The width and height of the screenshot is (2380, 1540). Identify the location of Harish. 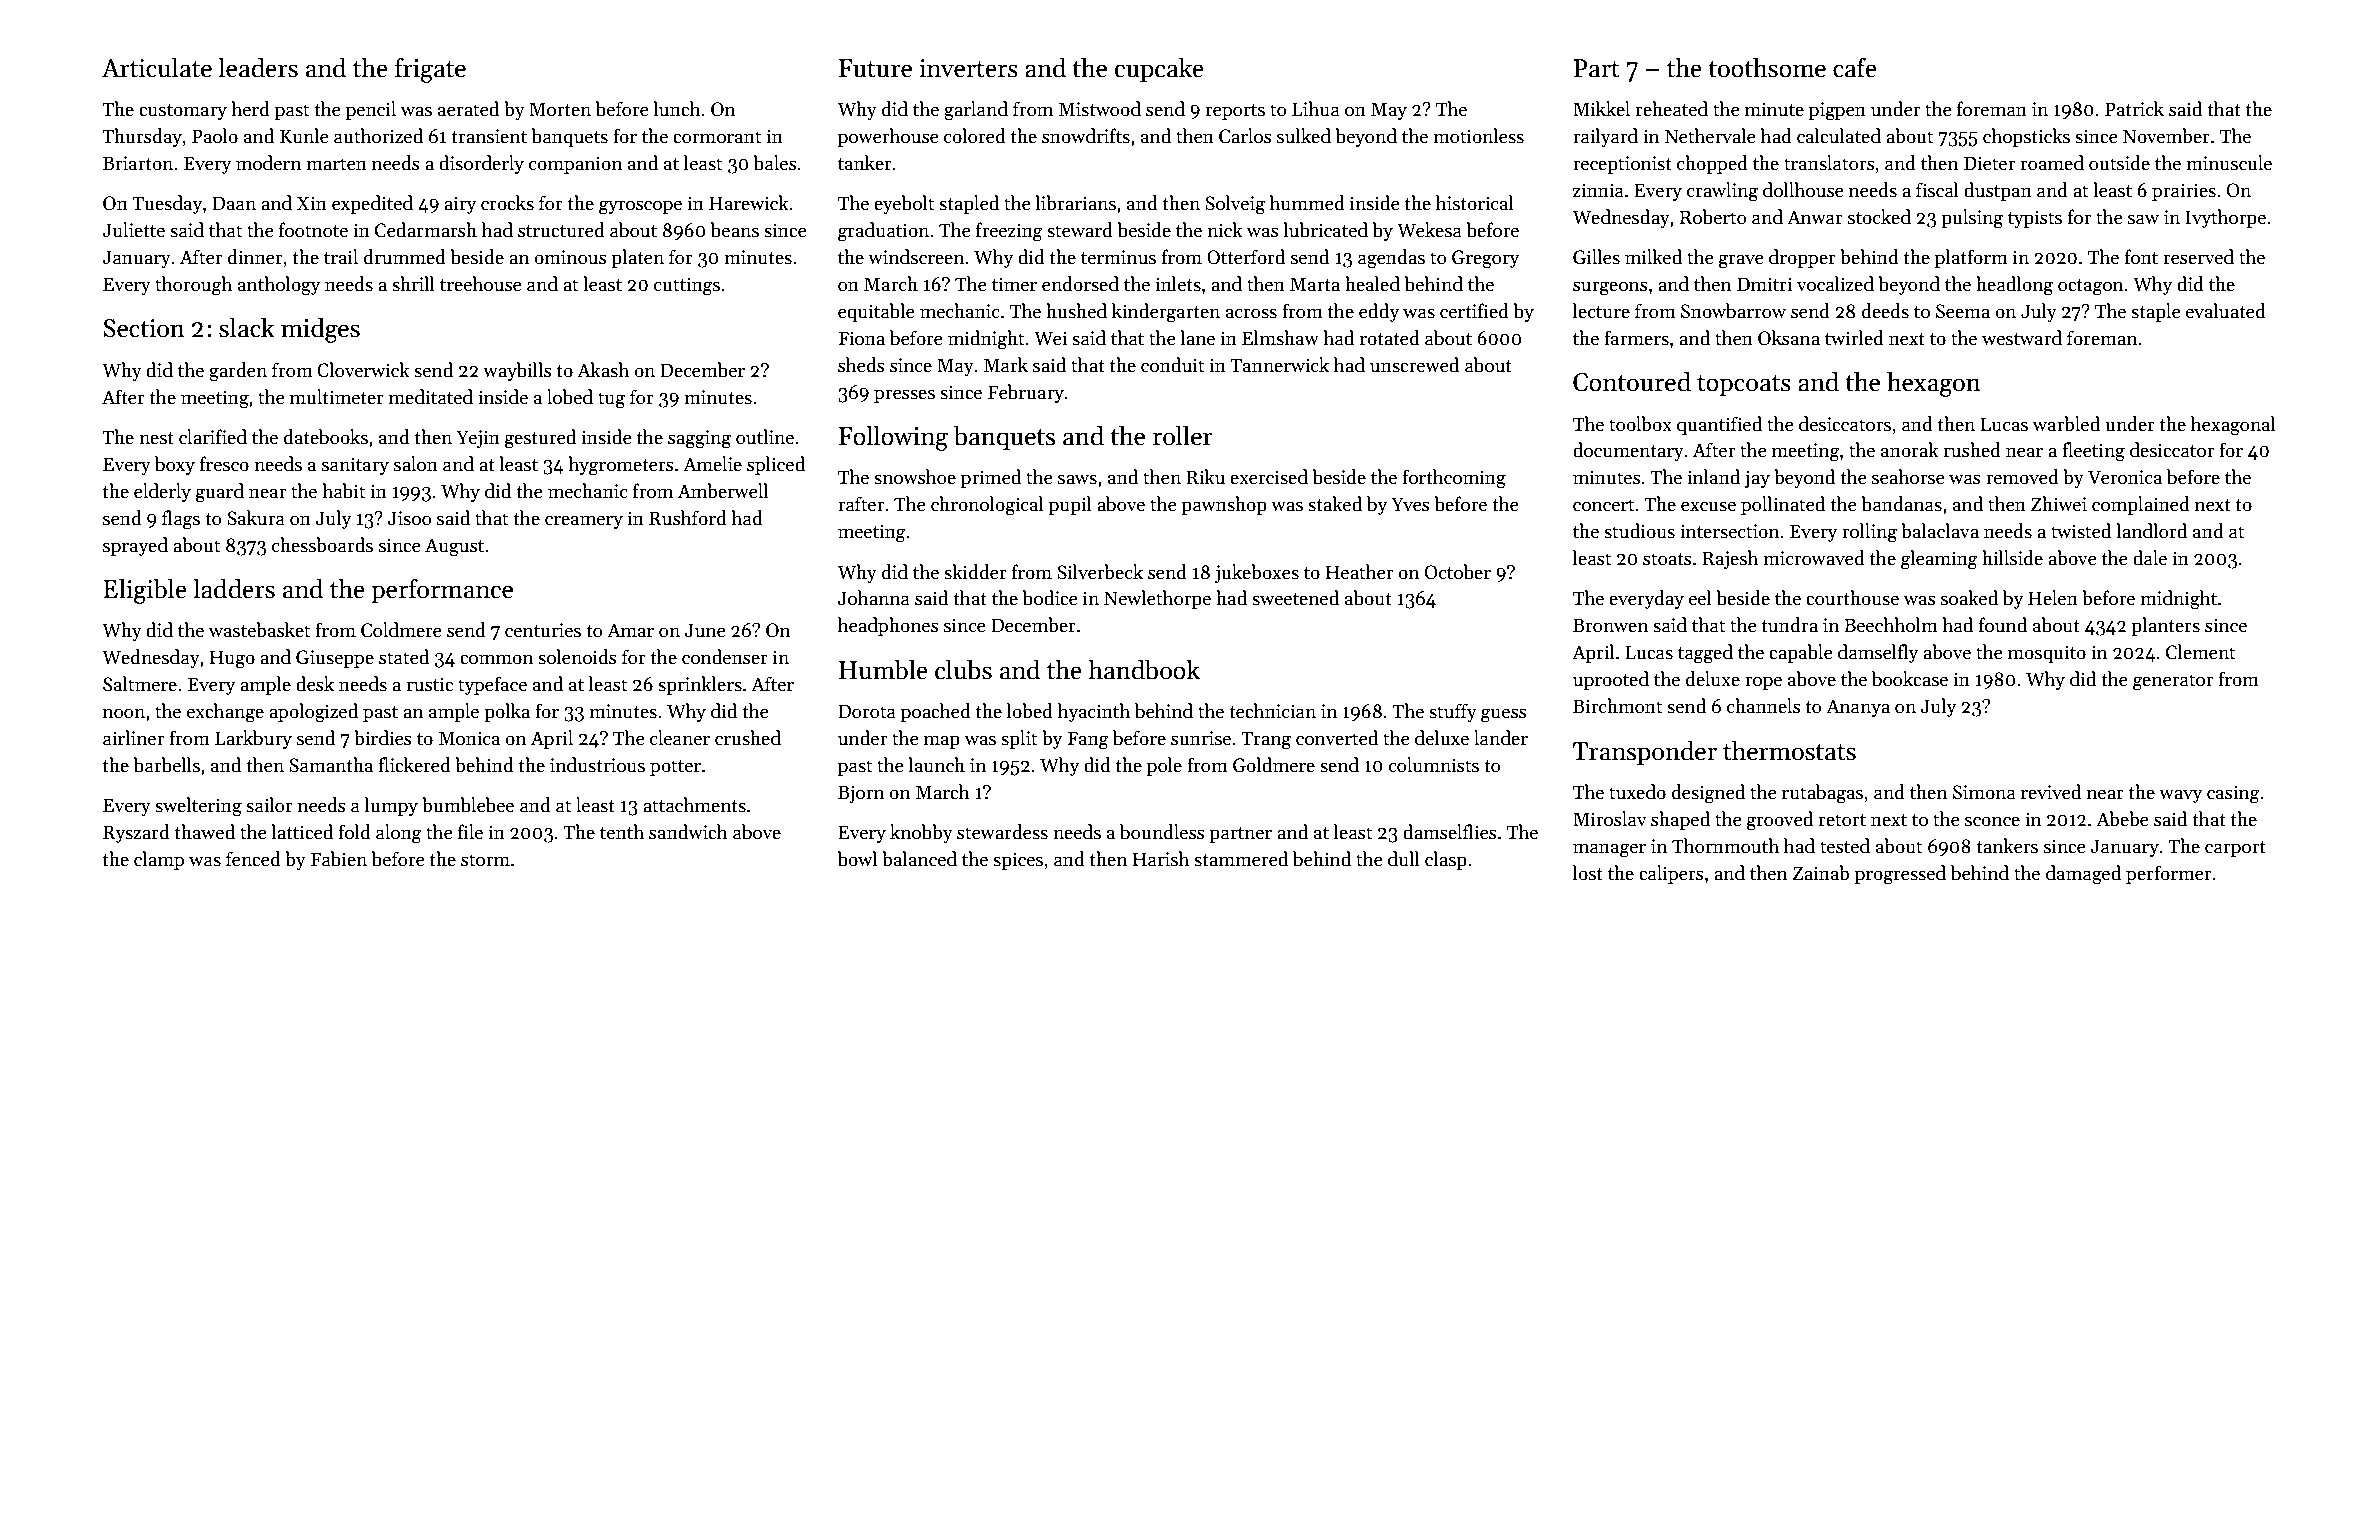
(1161, 859).
